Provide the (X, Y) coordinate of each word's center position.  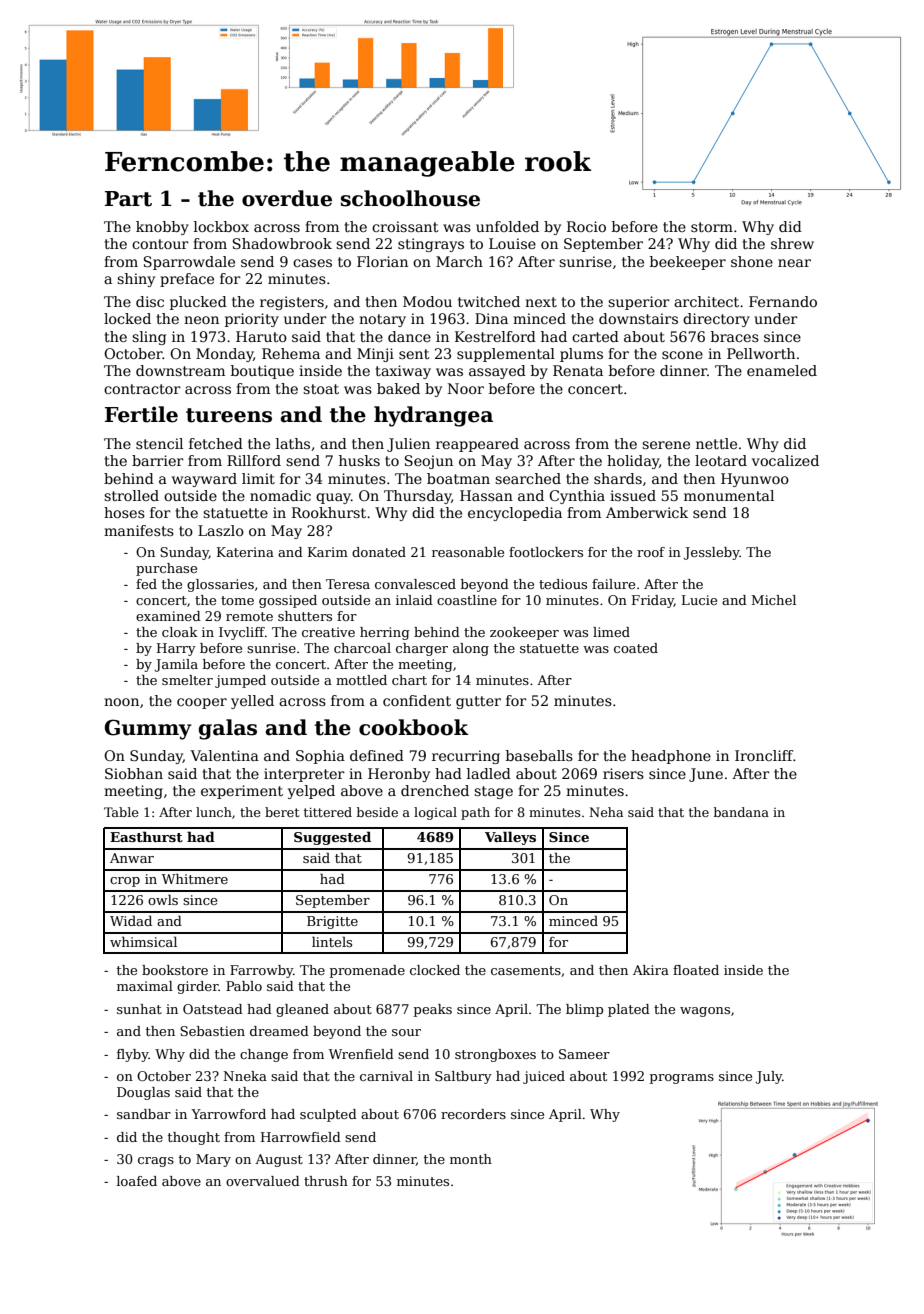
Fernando (783, 301)
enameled (782, 370)
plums (581, 355)
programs (682, 1079)
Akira (651, 970)
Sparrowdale (189, 263)
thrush (326, 1181)
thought (194, 1138)
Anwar (132, 858)
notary (382, 320)
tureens (229, 415)
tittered (328, 812)
